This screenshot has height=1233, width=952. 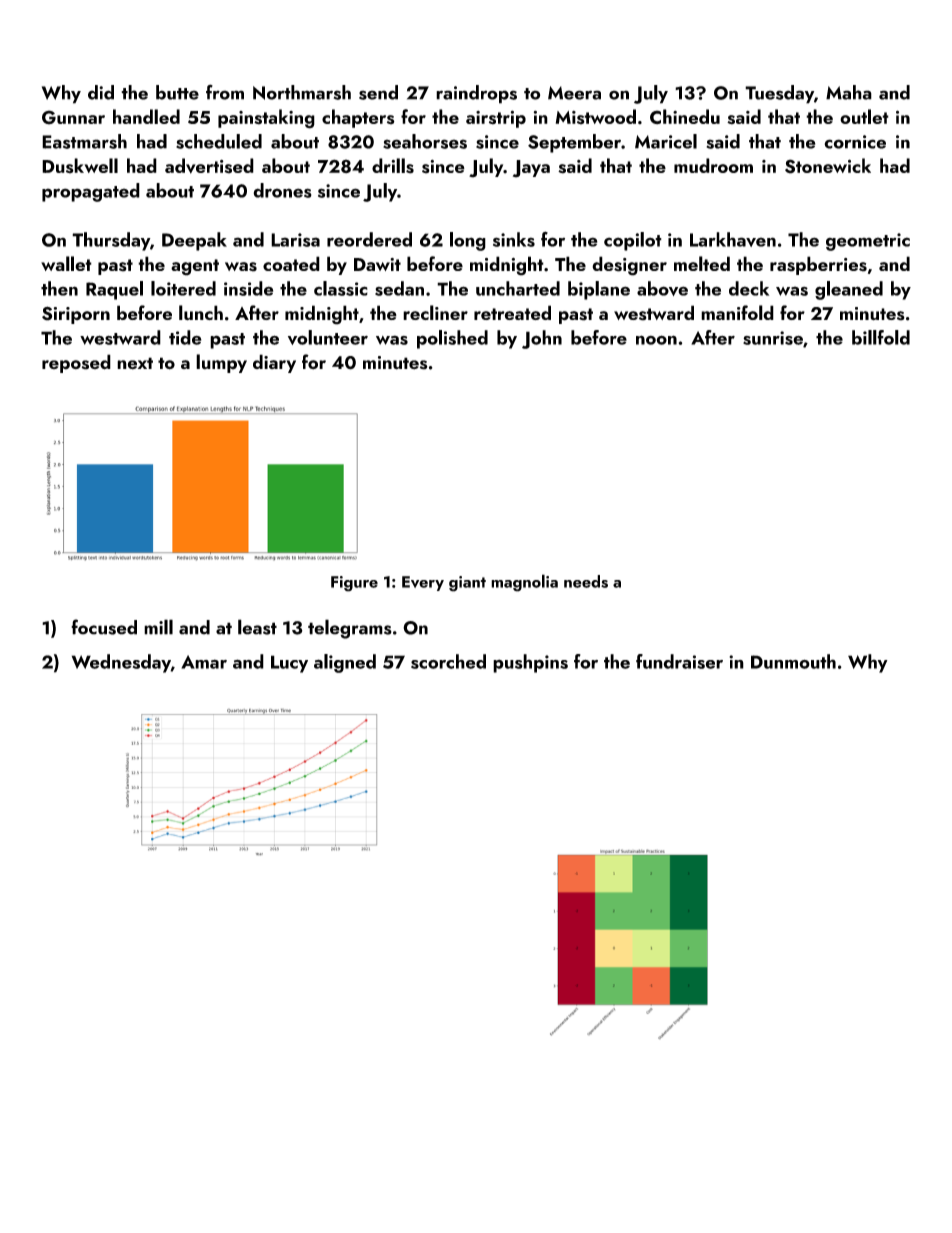 What do you see at coordinates (864, 116) in the screenshot?
I see `outlet` at bounding box center [864, 116].
